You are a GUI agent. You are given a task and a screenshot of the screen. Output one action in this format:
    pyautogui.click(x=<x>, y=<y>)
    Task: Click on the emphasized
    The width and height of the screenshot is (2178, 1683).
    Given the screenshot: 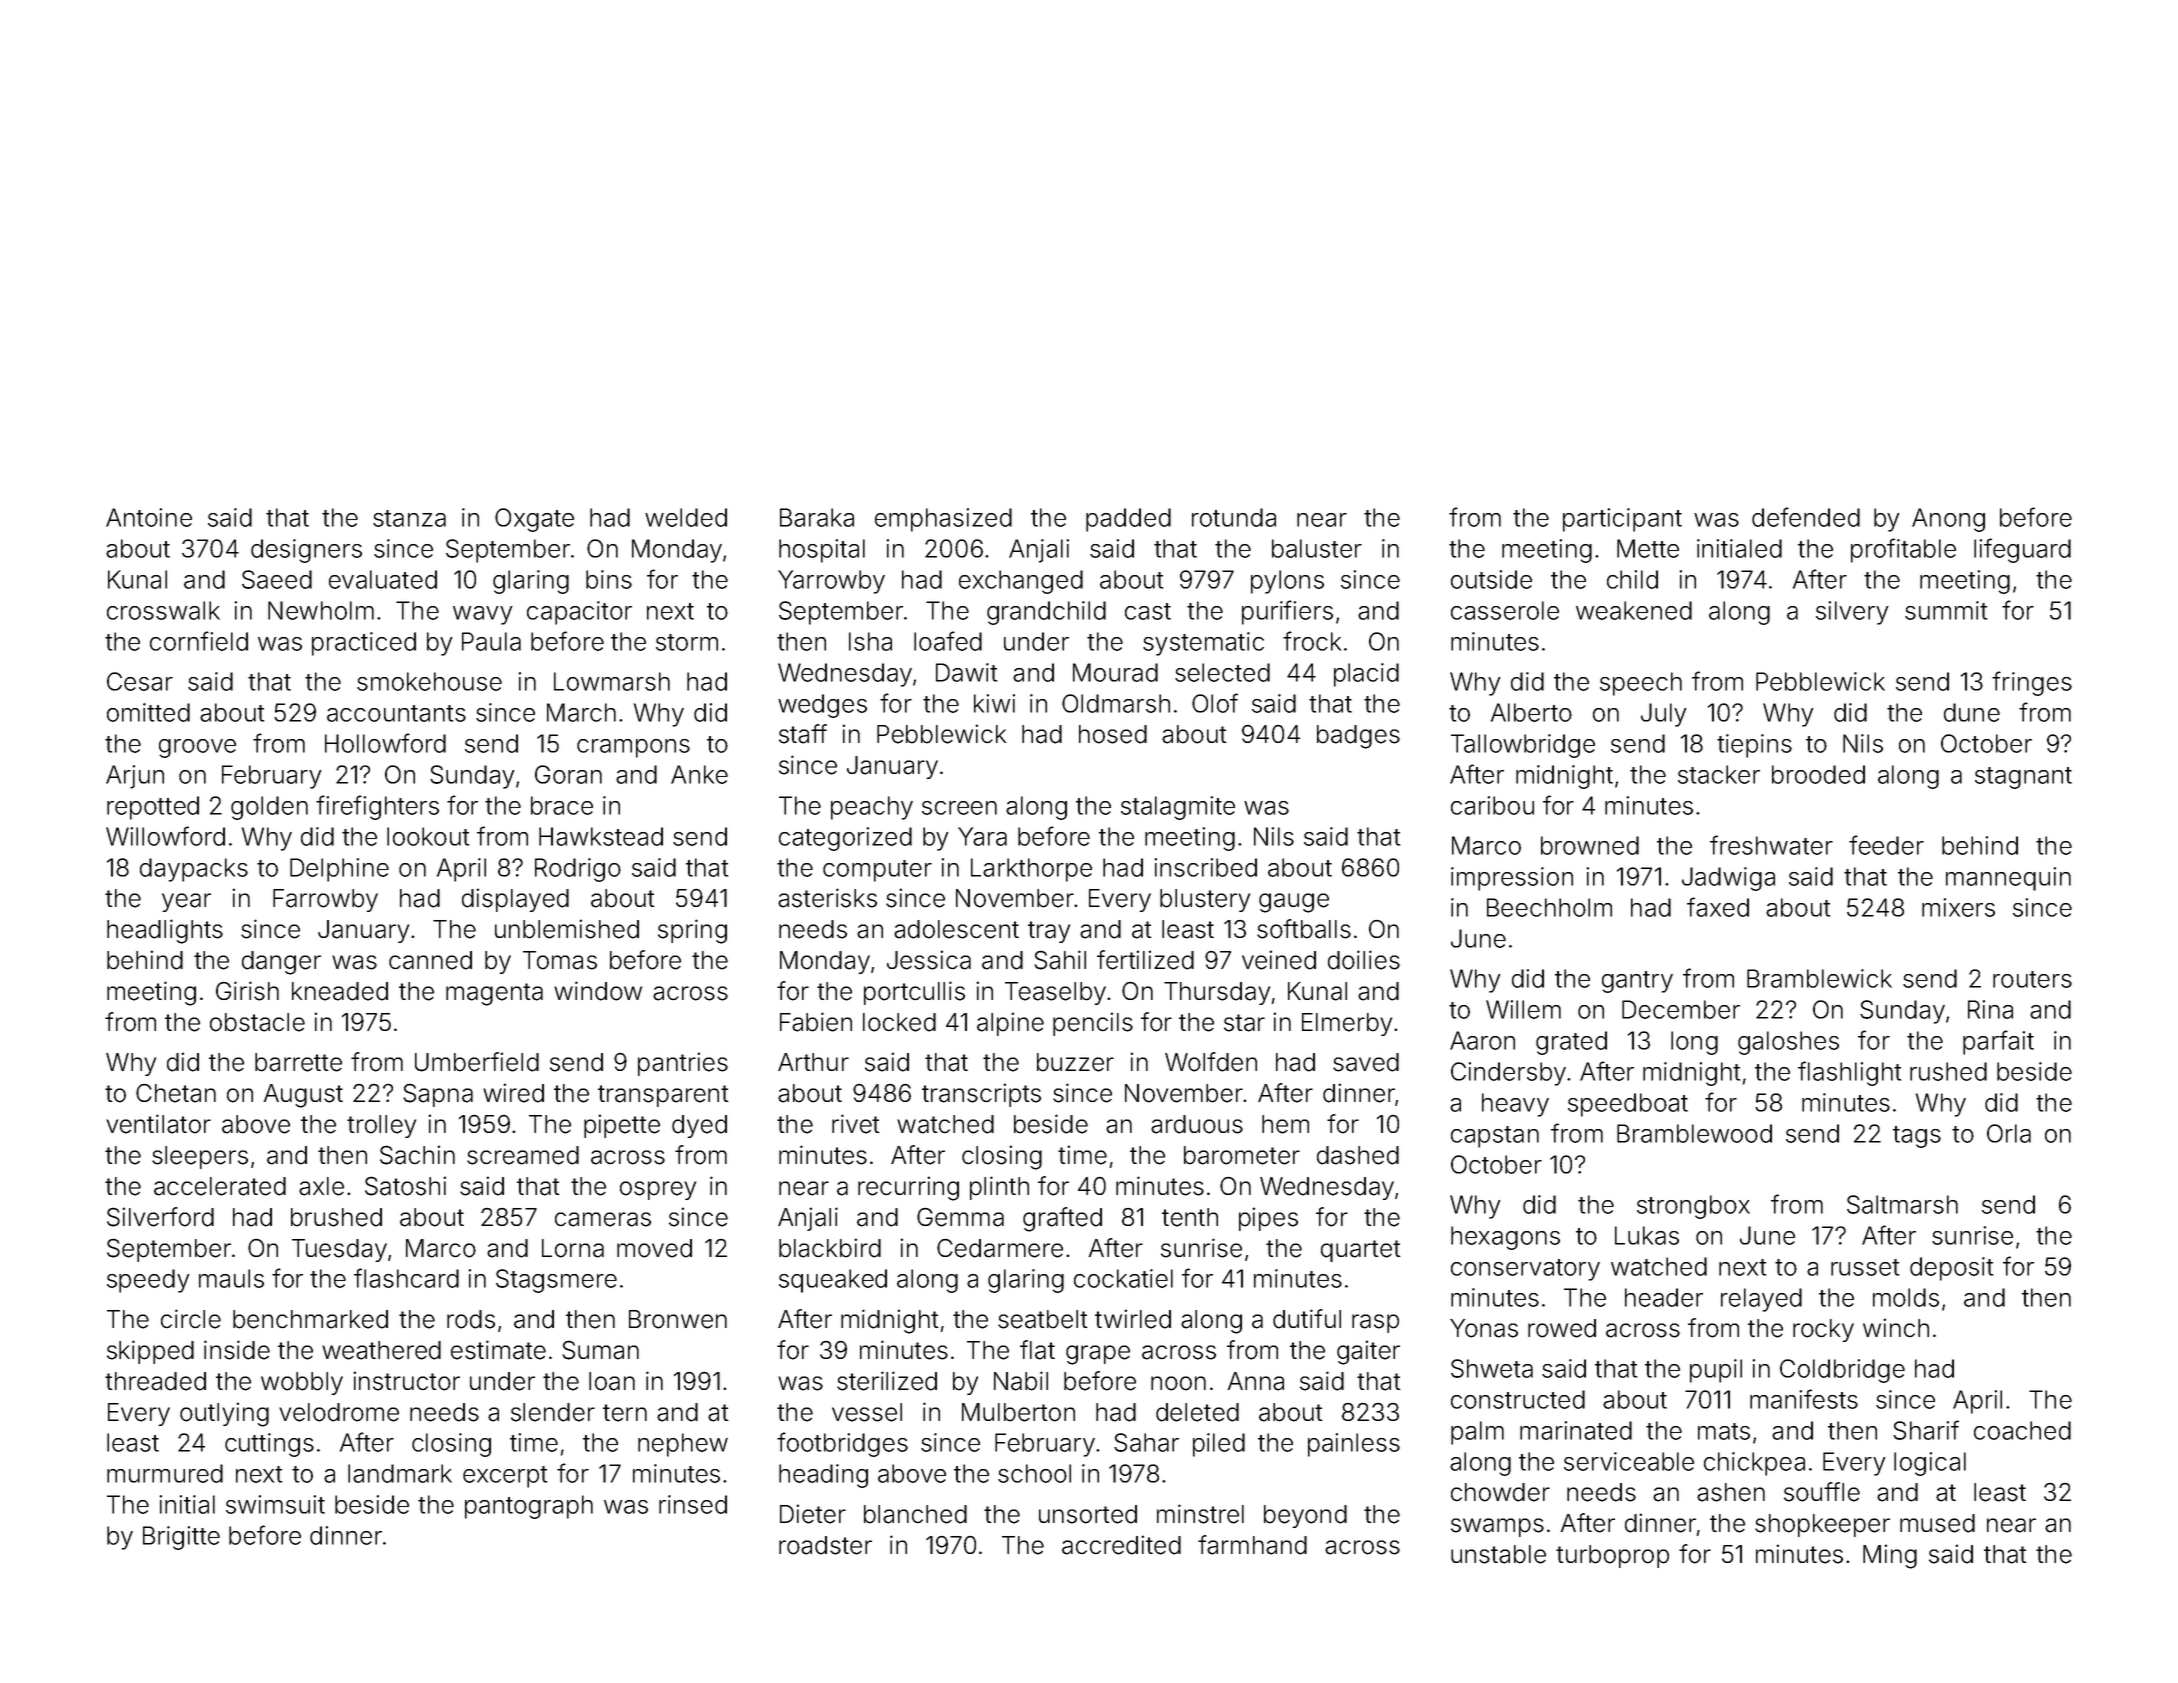 What is the action you would take?
    pyautogui.click(x=943, y=520)
